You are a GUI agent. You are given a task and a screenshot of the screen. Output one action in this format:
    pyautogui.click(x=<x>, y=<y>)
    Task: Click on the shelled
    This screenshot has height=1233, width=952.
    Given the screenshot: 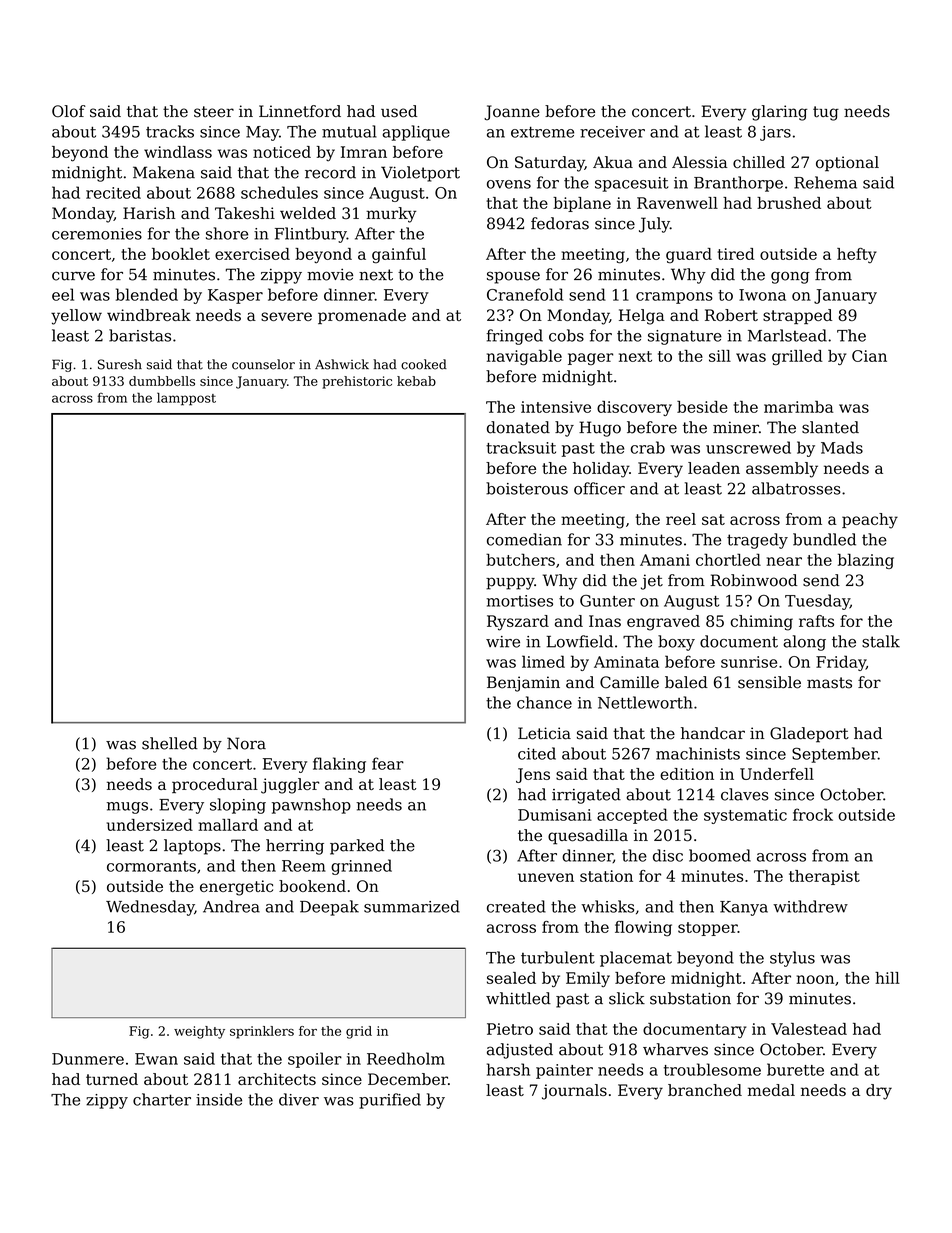 What is the action you would take?
    pyautogui.click(x=170, y=743)
